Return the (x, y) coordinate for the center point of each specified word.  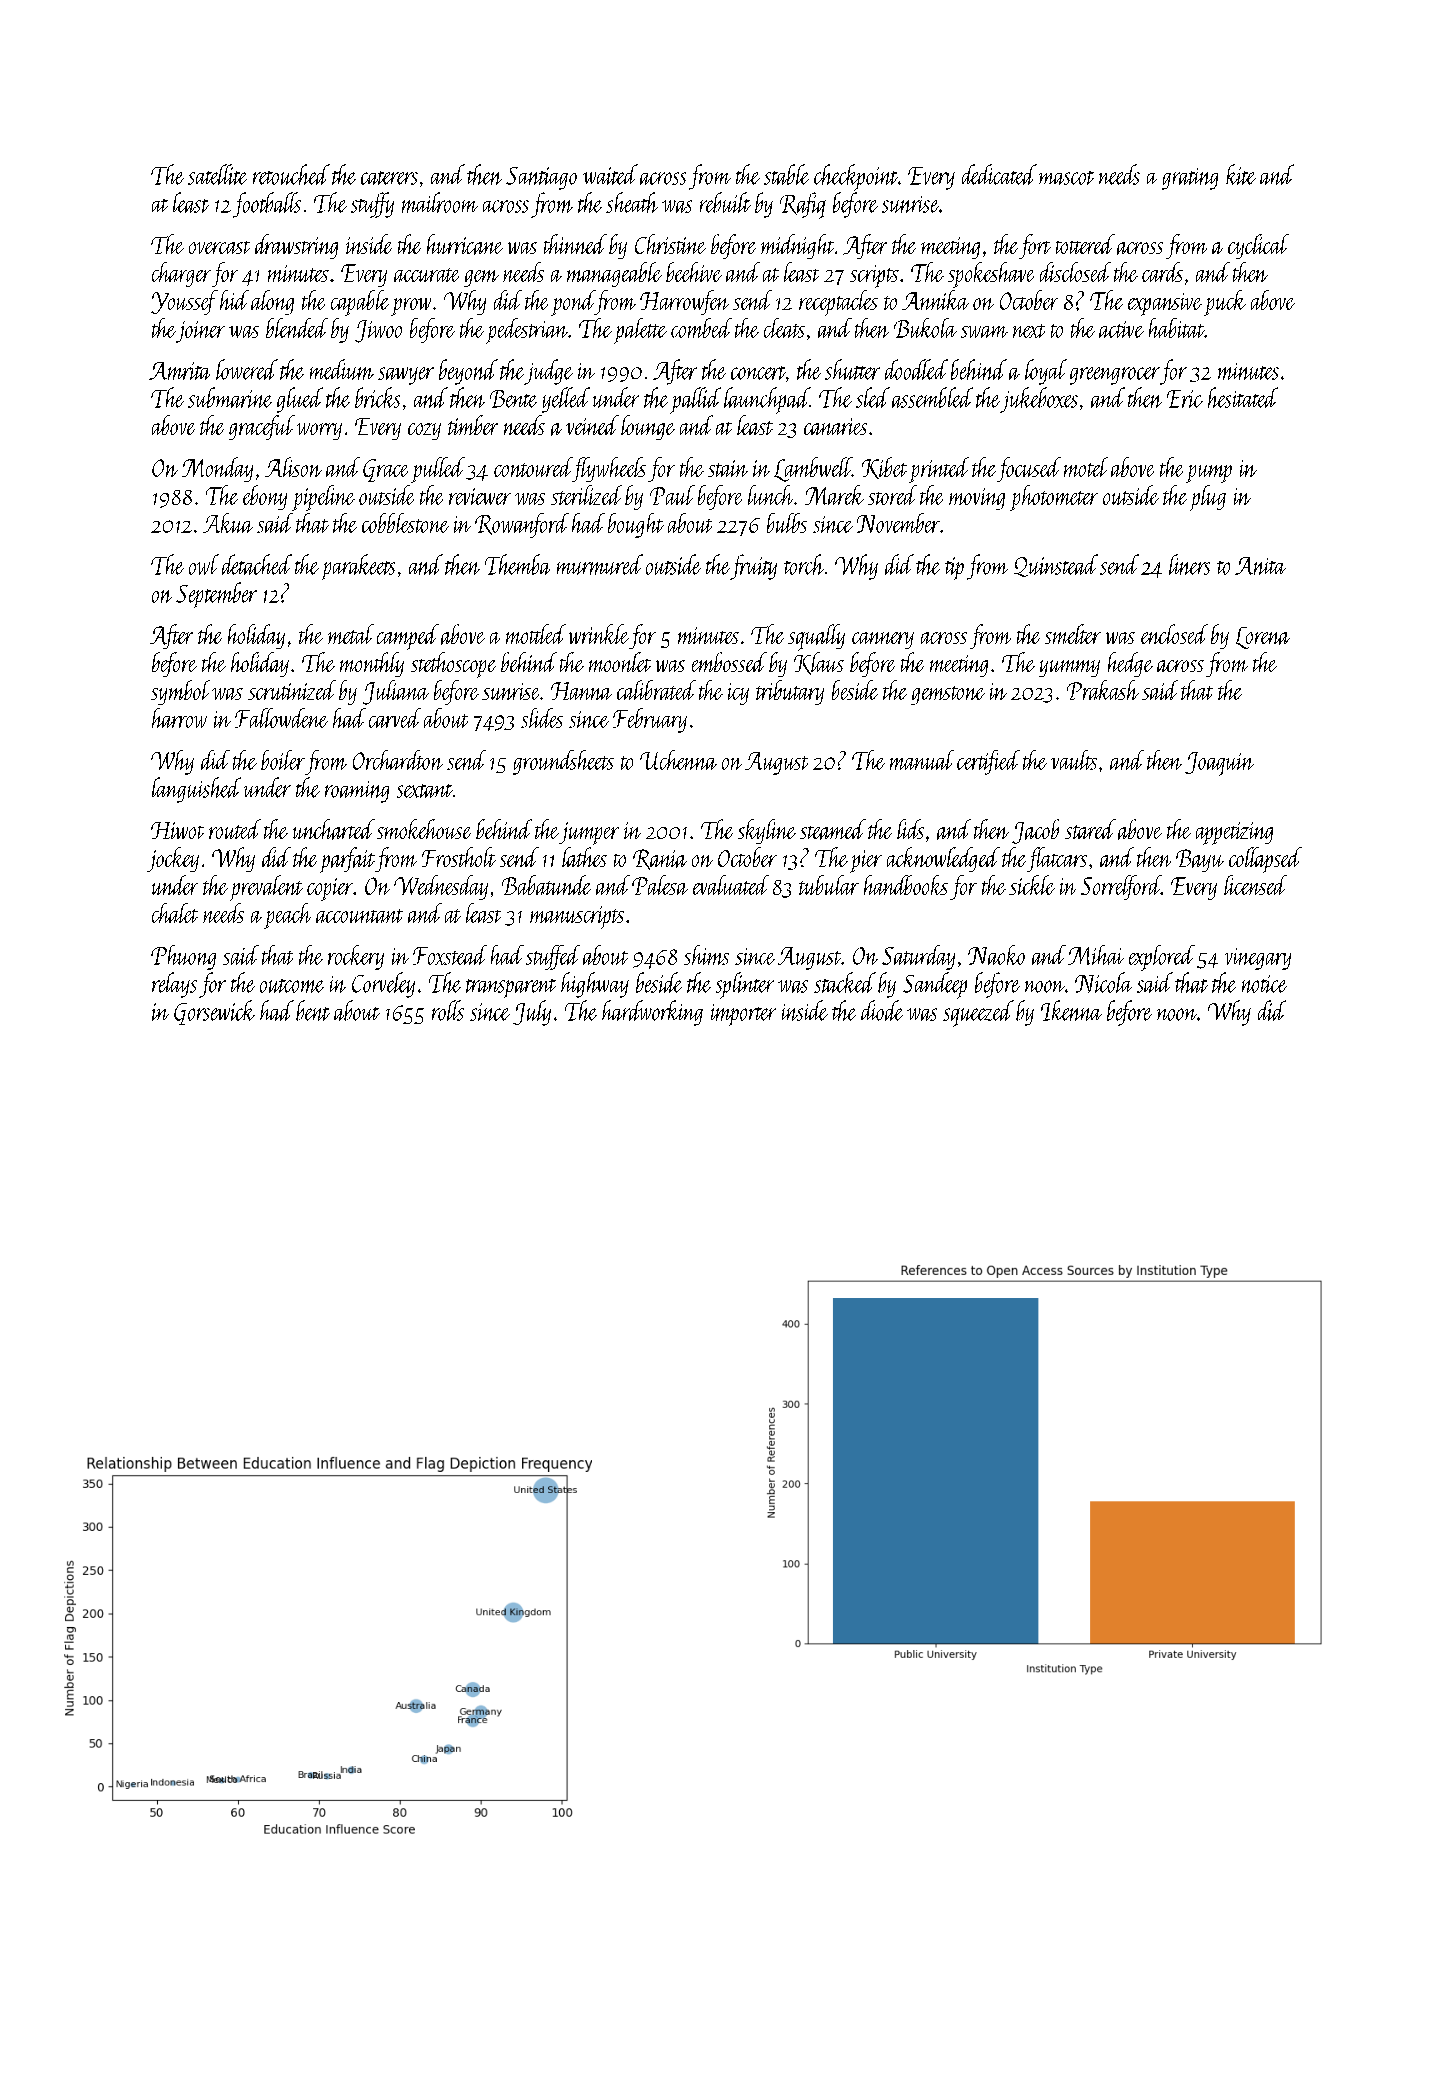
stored (892, 495)
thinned (575, 244)
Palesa (660, 885)
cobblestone (405, 523)
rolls (448, 1010)
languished (196, 790)
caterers (389, 178)
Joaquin (1219, 764)
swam (984, 332)
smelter (1073, 634)
